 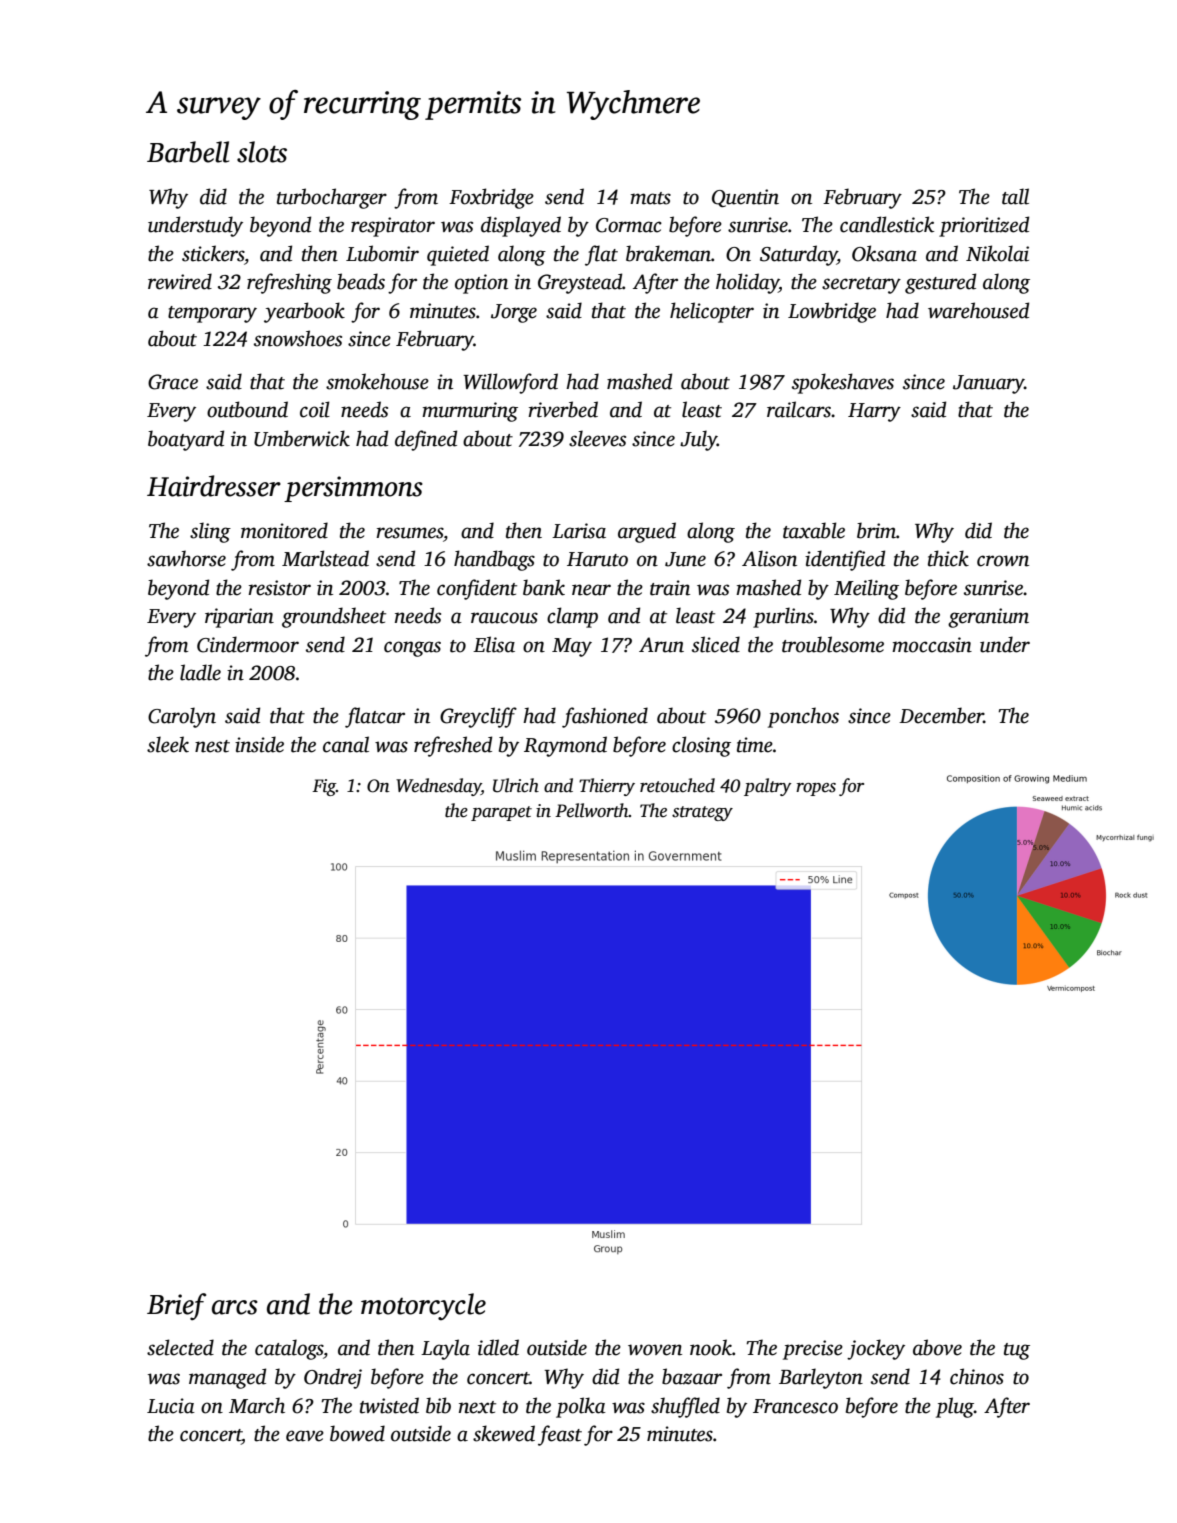 What do you see at coordinates (1015, 196) in the screenshot?
I see `tall` at bounding box center [1015, 196].
